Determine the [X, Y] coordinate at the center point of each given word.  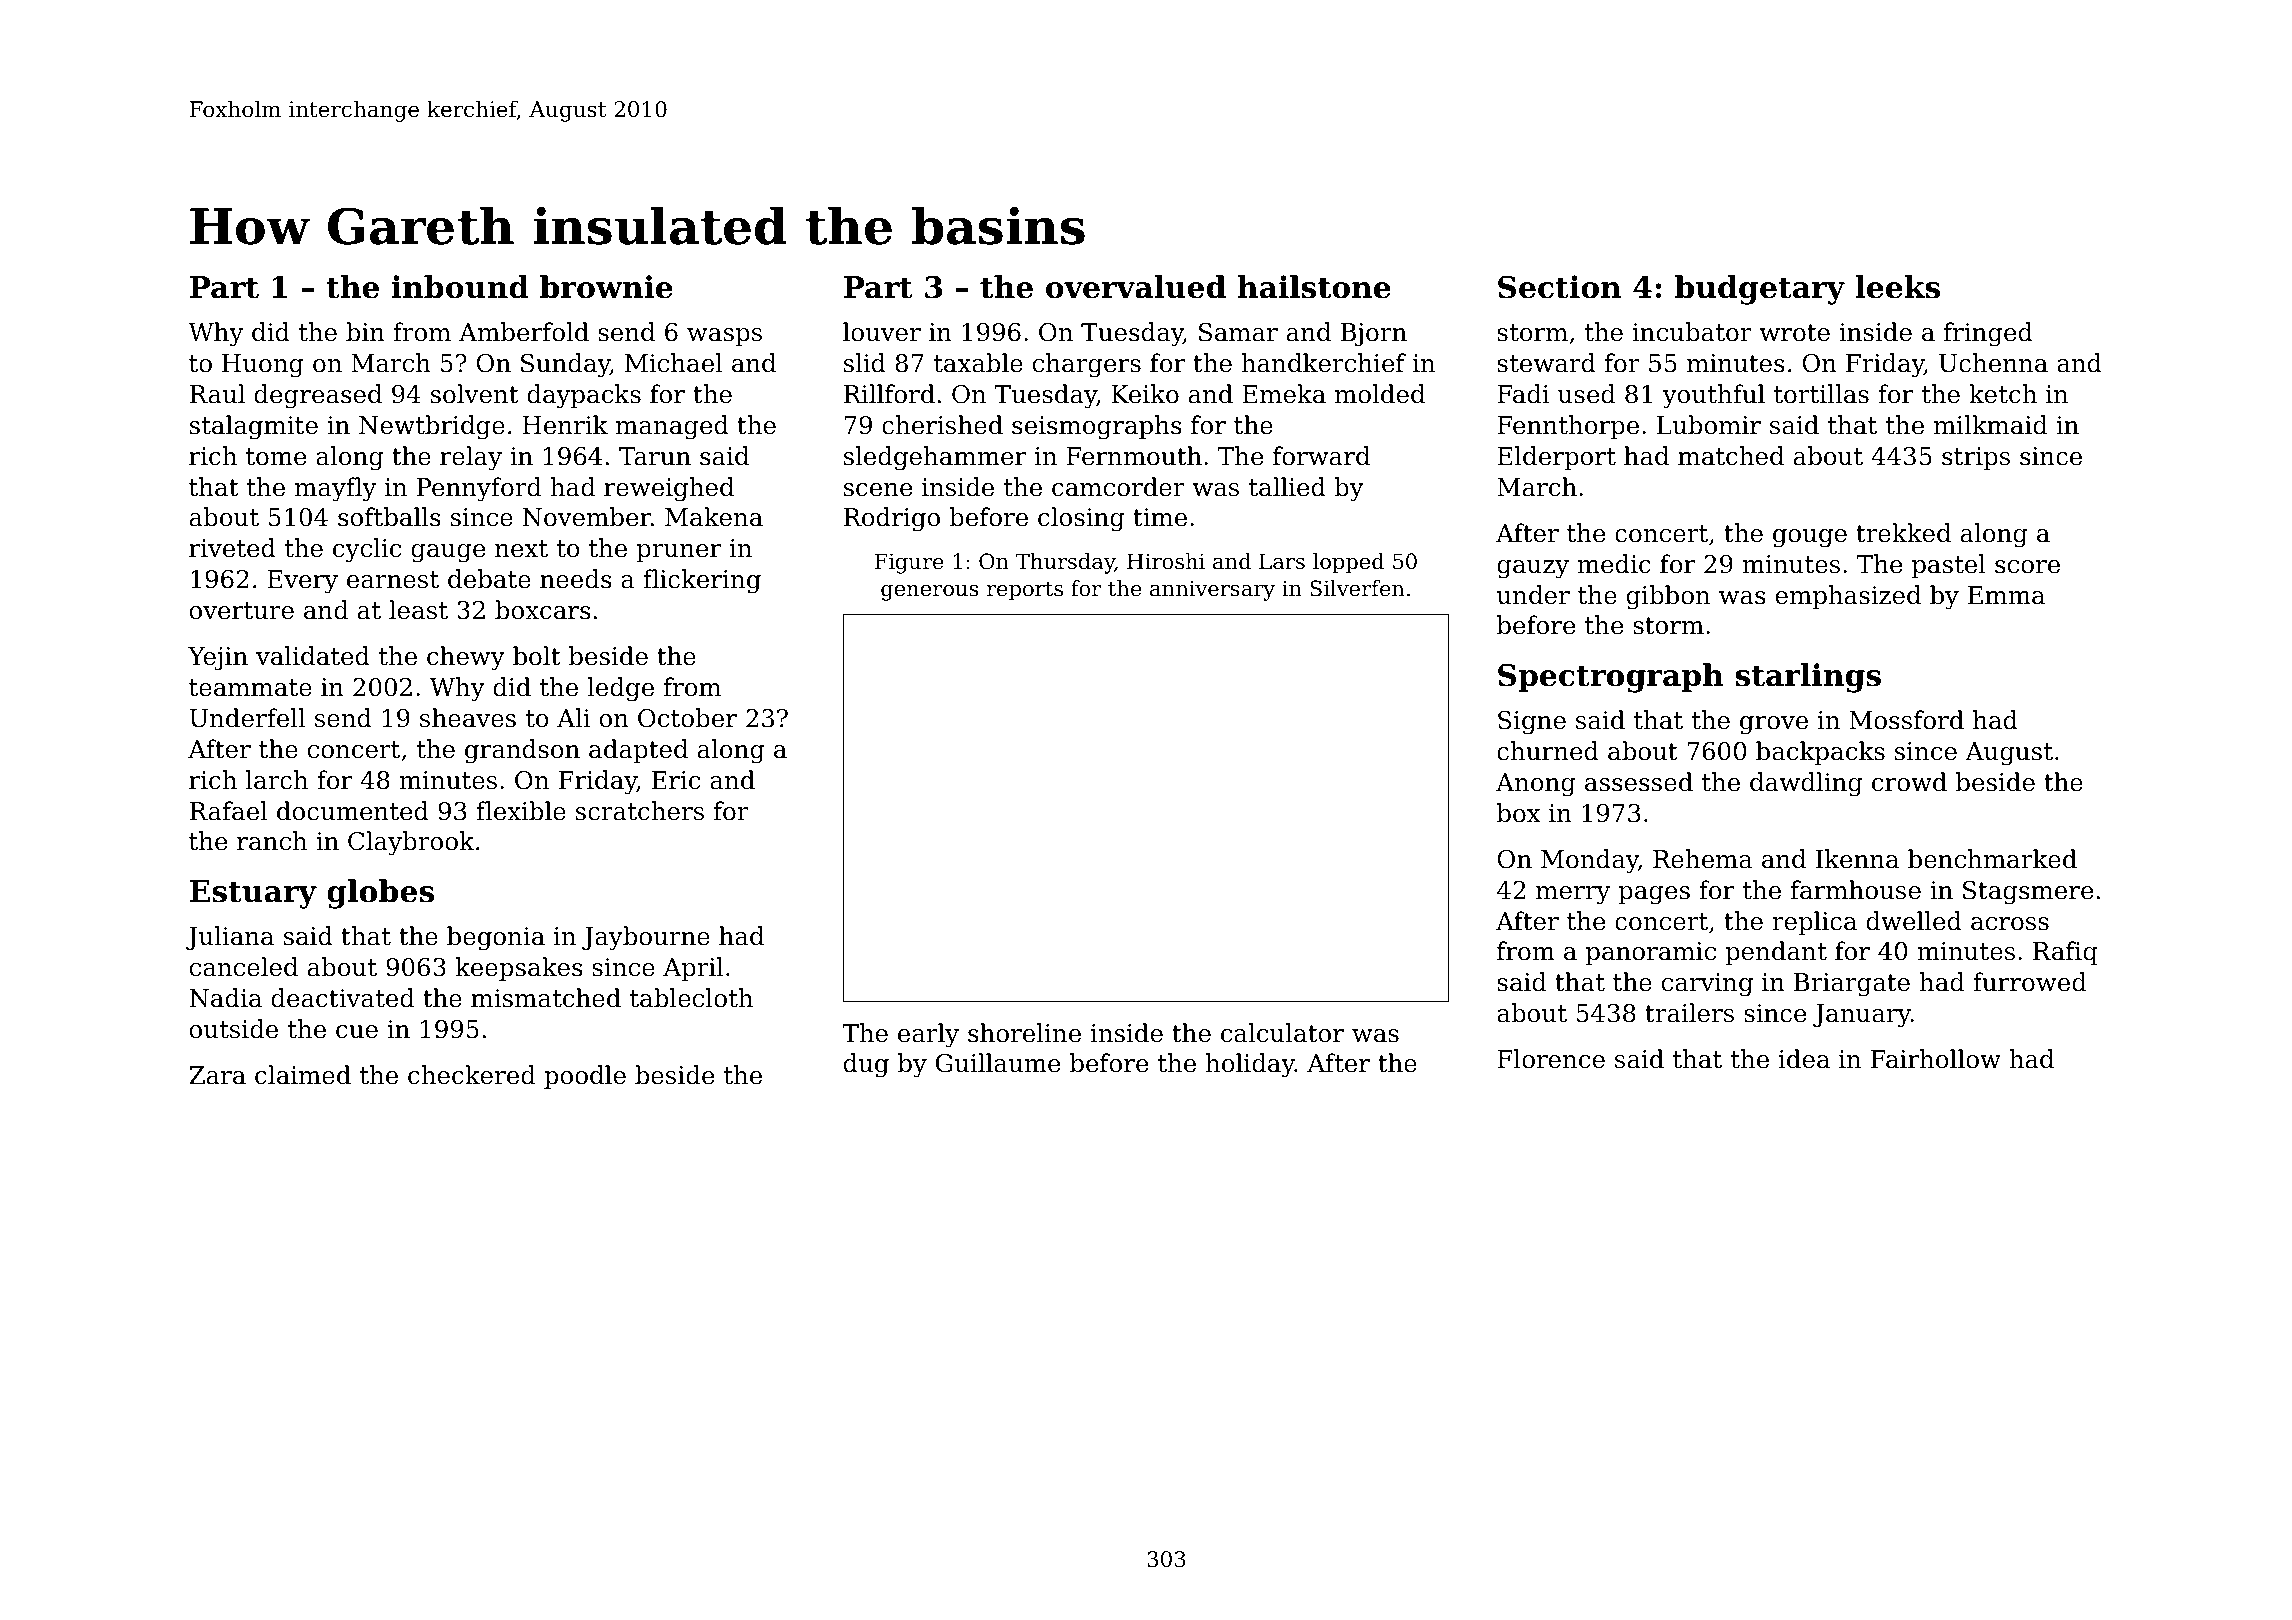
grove [1774, 725]
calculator [1282, 1033]
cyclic [367, 550]
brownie [606, 287]
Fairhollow [1936, 1059]
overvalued [1136, 287]
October [687, 718]
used [1586, 394]
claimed [303, 1075]
